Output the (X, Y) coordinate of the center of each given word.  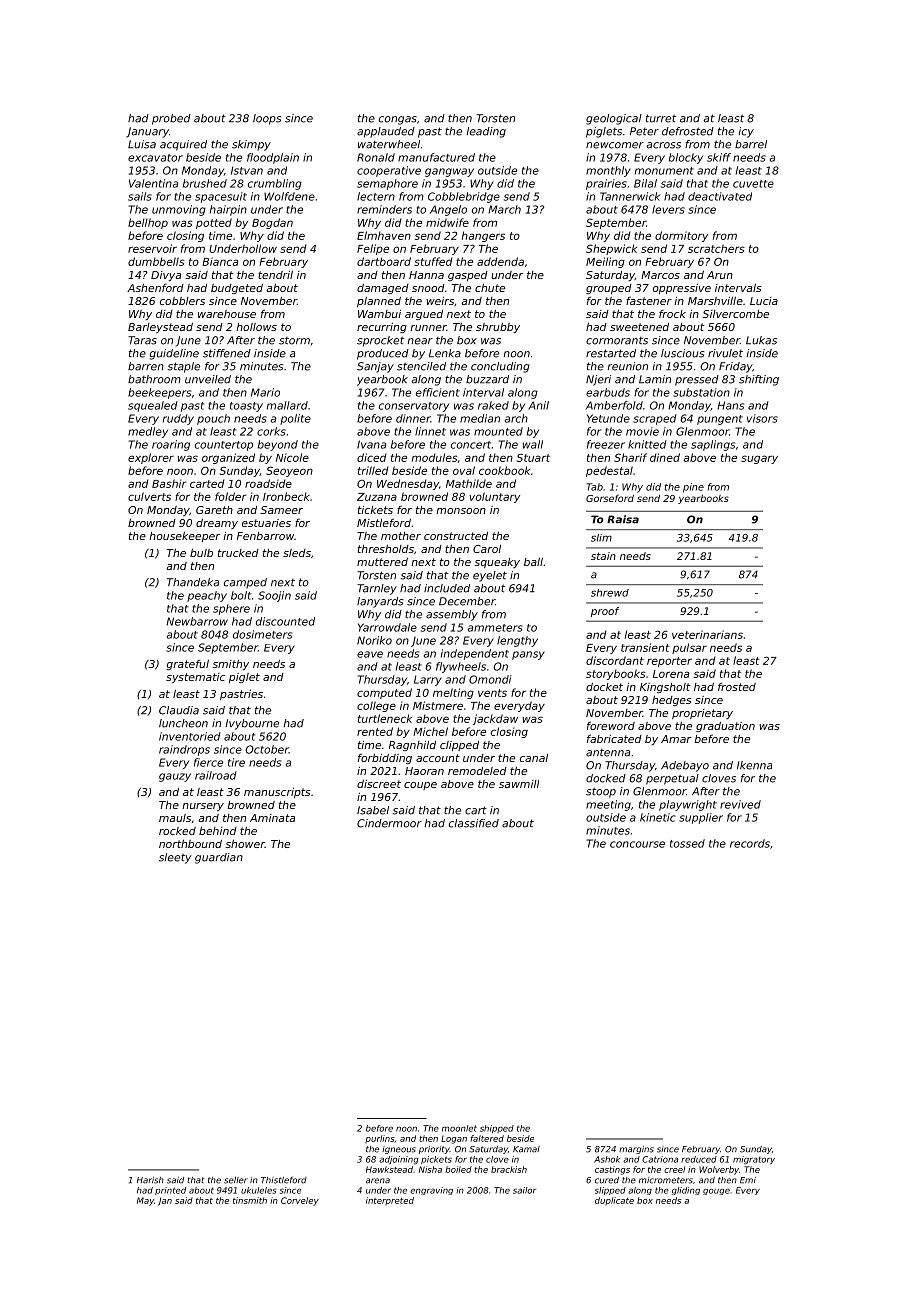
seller (236, 1180)
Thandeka (193, 582)
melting (453, 693)
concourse (637, 844)
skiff (719, 157)
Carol (487, 549)
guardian (219, 858)
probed (171, 119)
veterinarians (707, 634)
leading (486, 132)
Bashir (169, 483)
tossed (687, 843)
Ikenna (754, 765)
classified (474, 823)
